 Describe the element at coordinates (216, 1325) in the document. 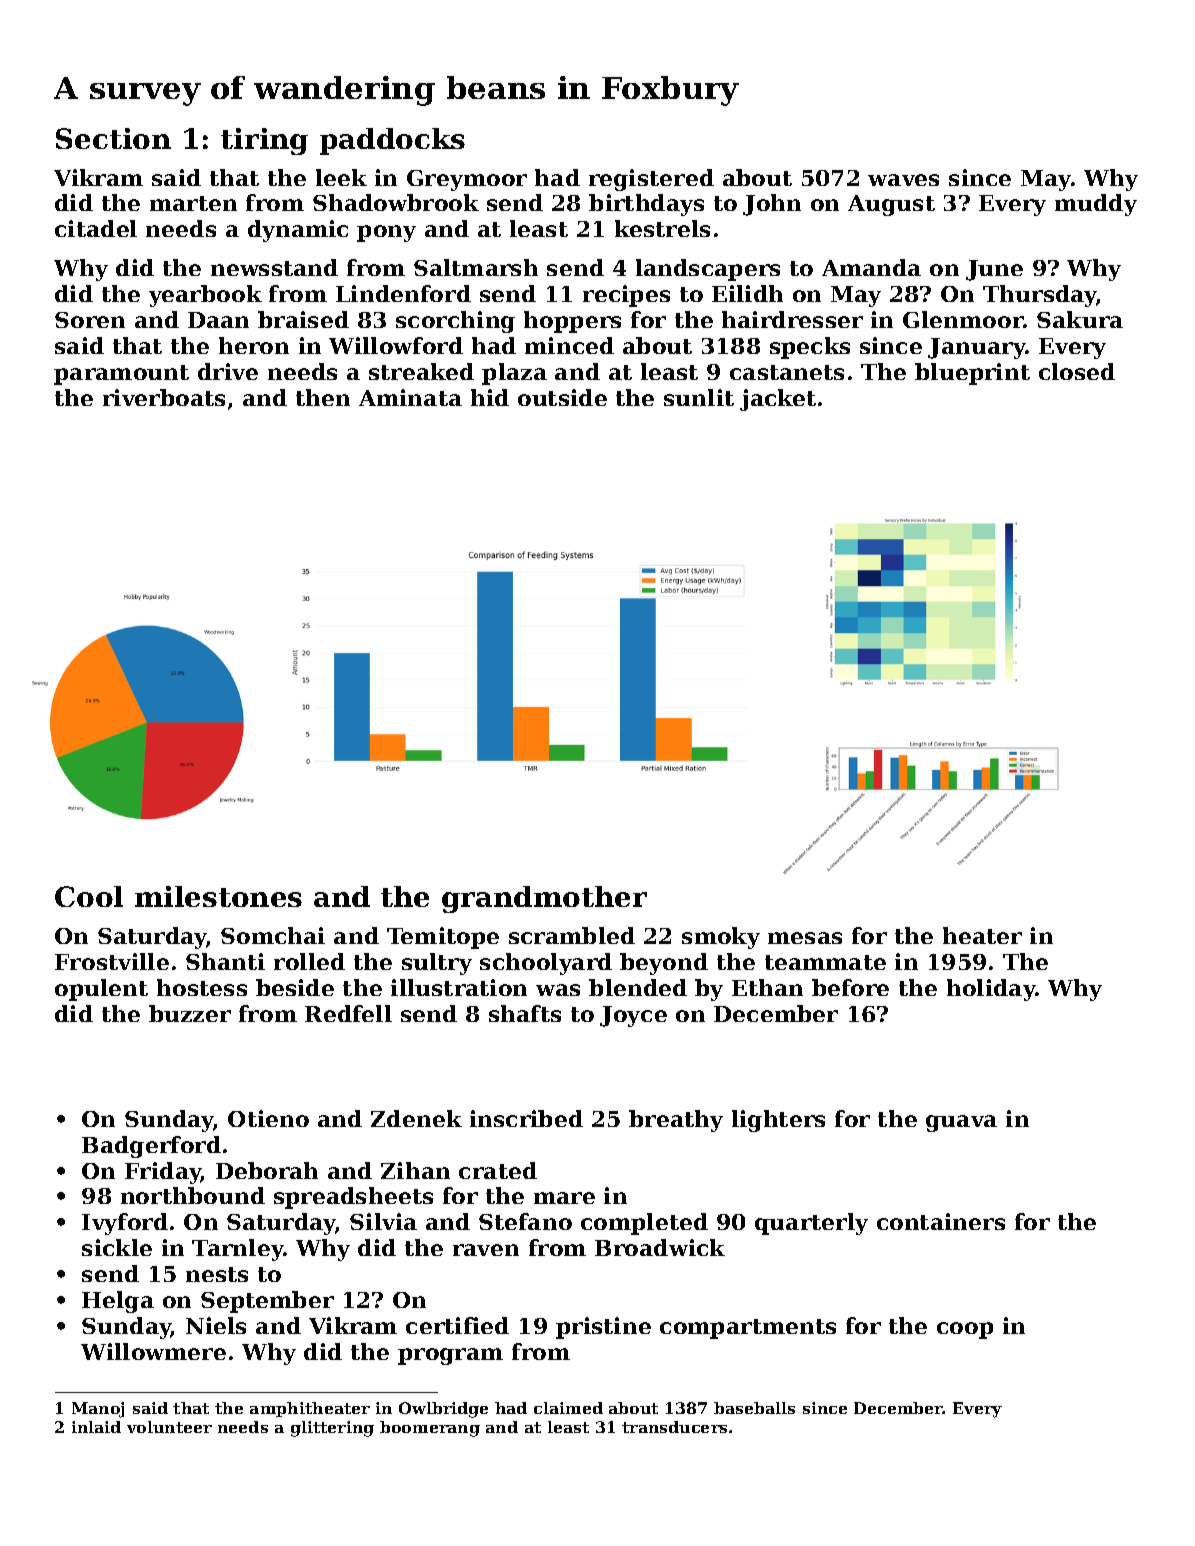

I see `Niels` at that location.
